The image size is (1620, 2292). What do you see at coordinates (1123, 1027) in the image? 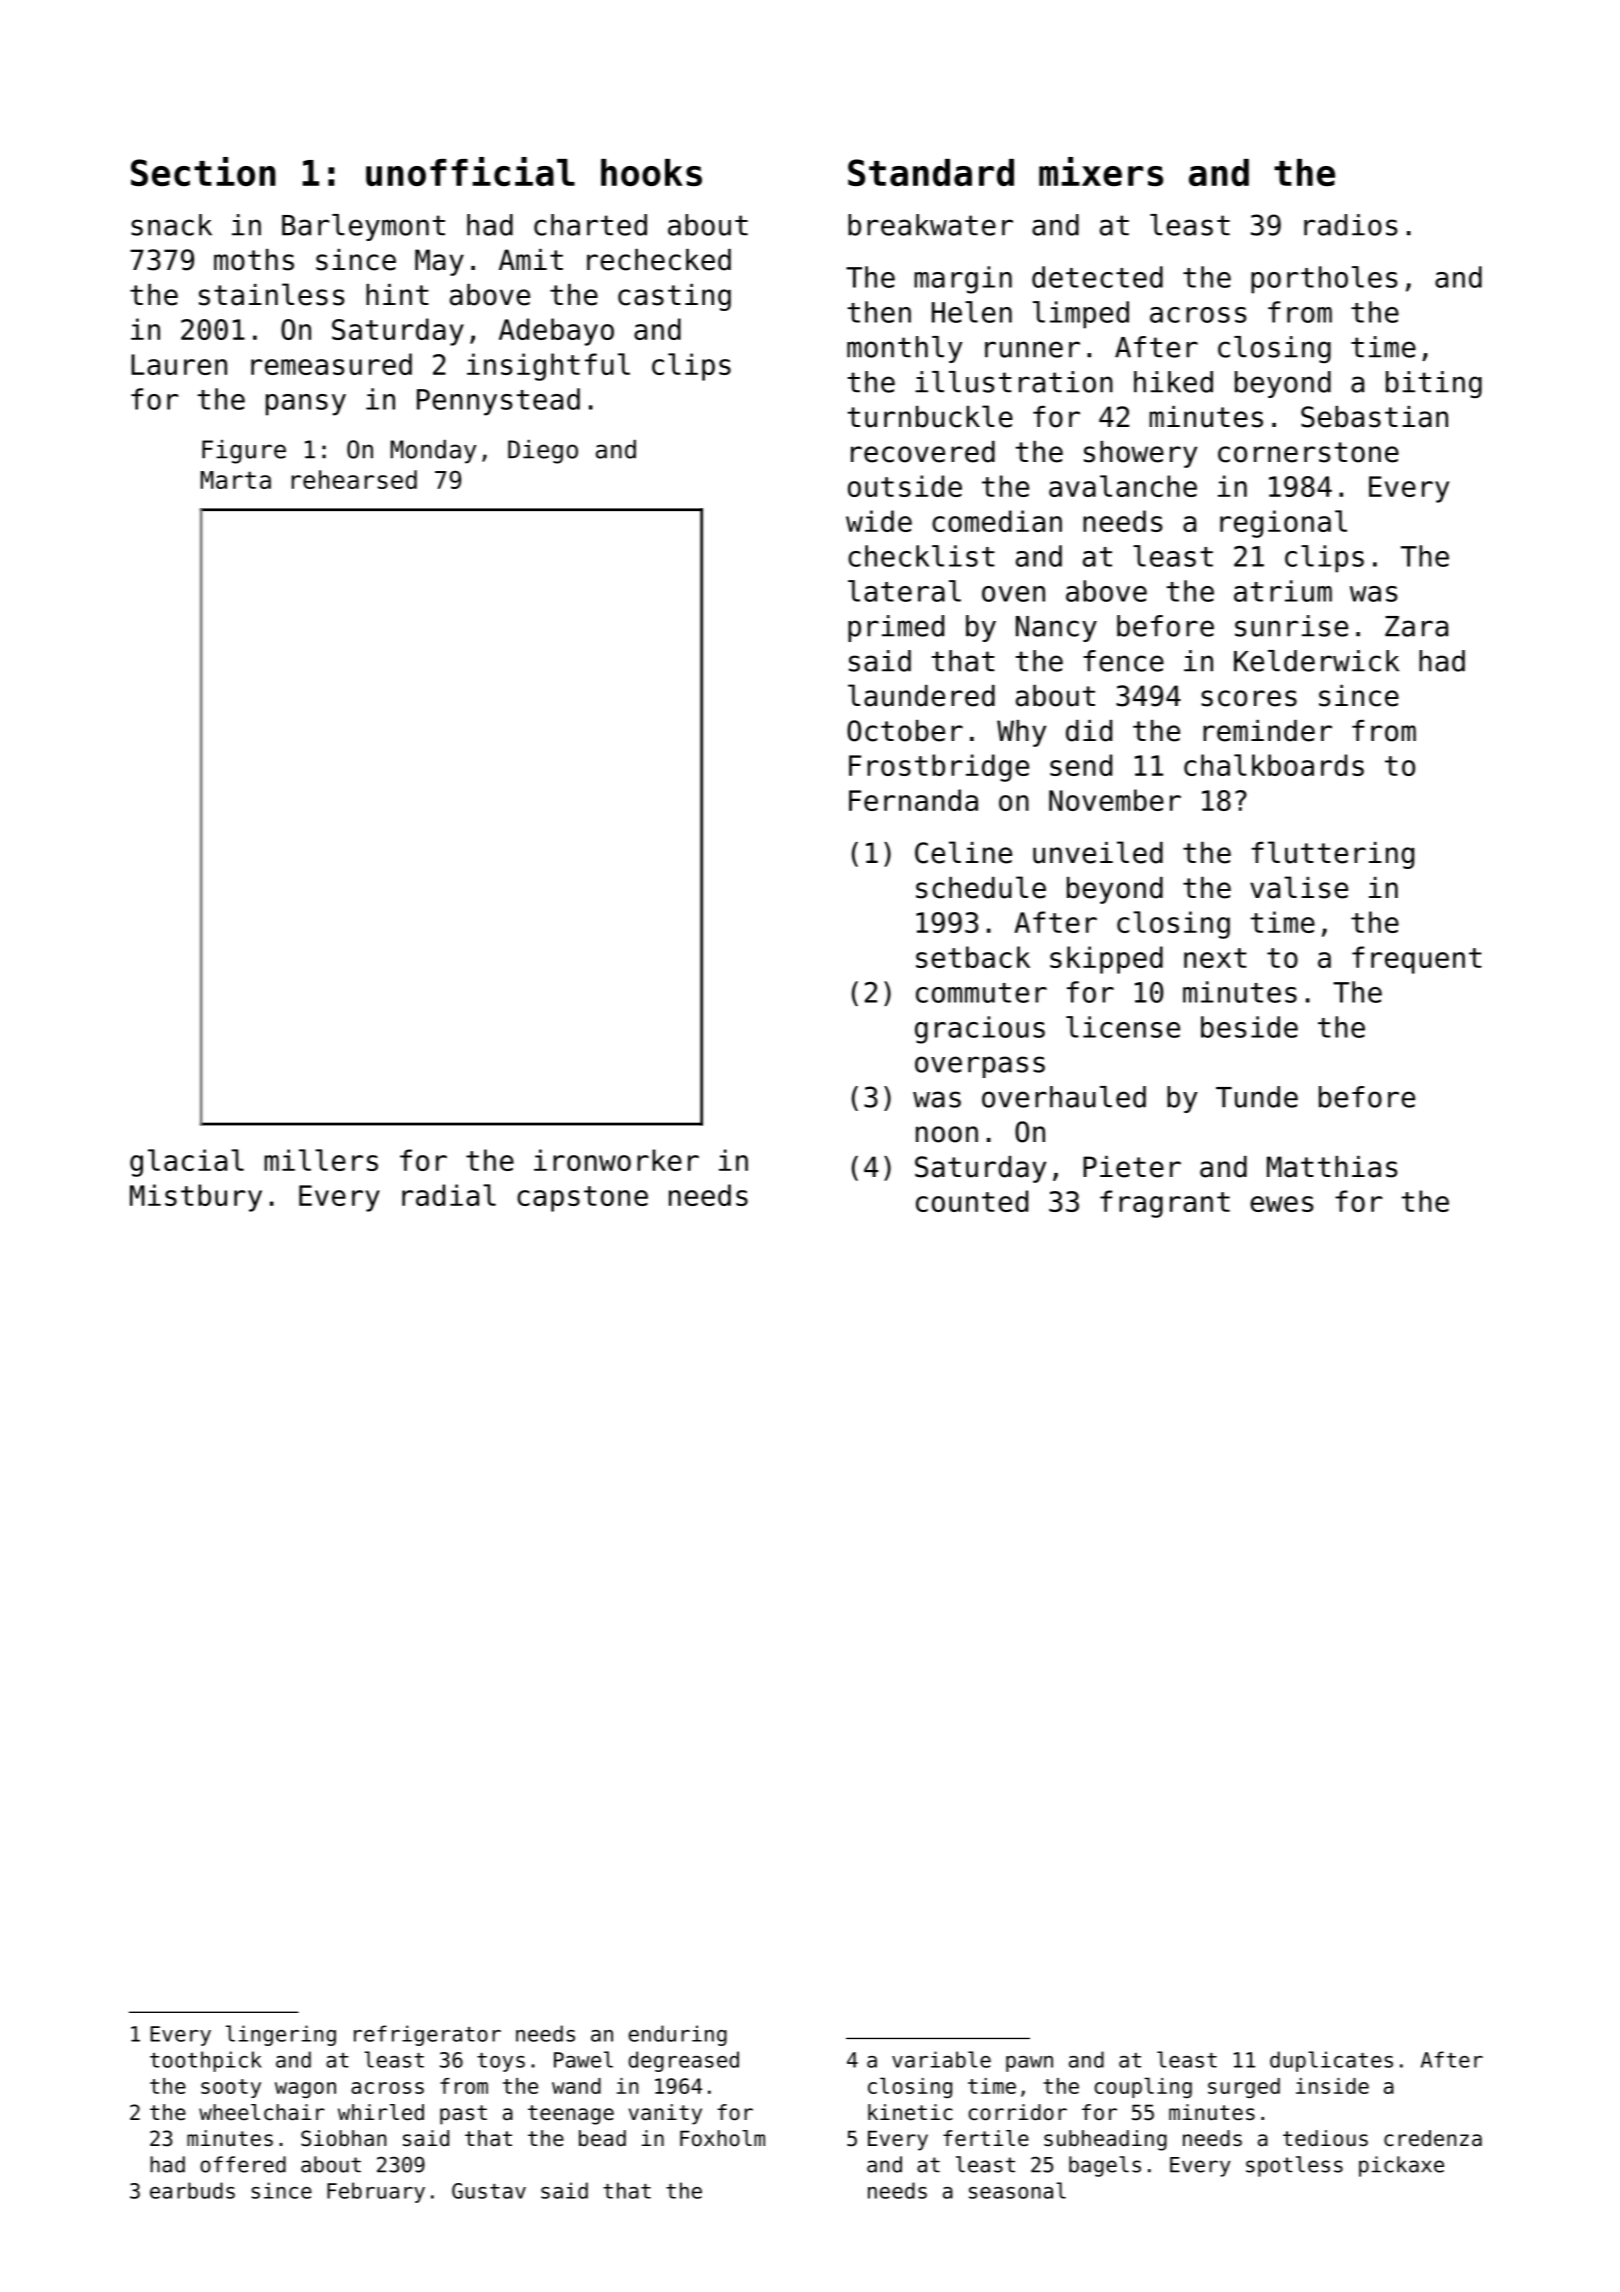
I see `license` at bounding box center [1123, 1027].
